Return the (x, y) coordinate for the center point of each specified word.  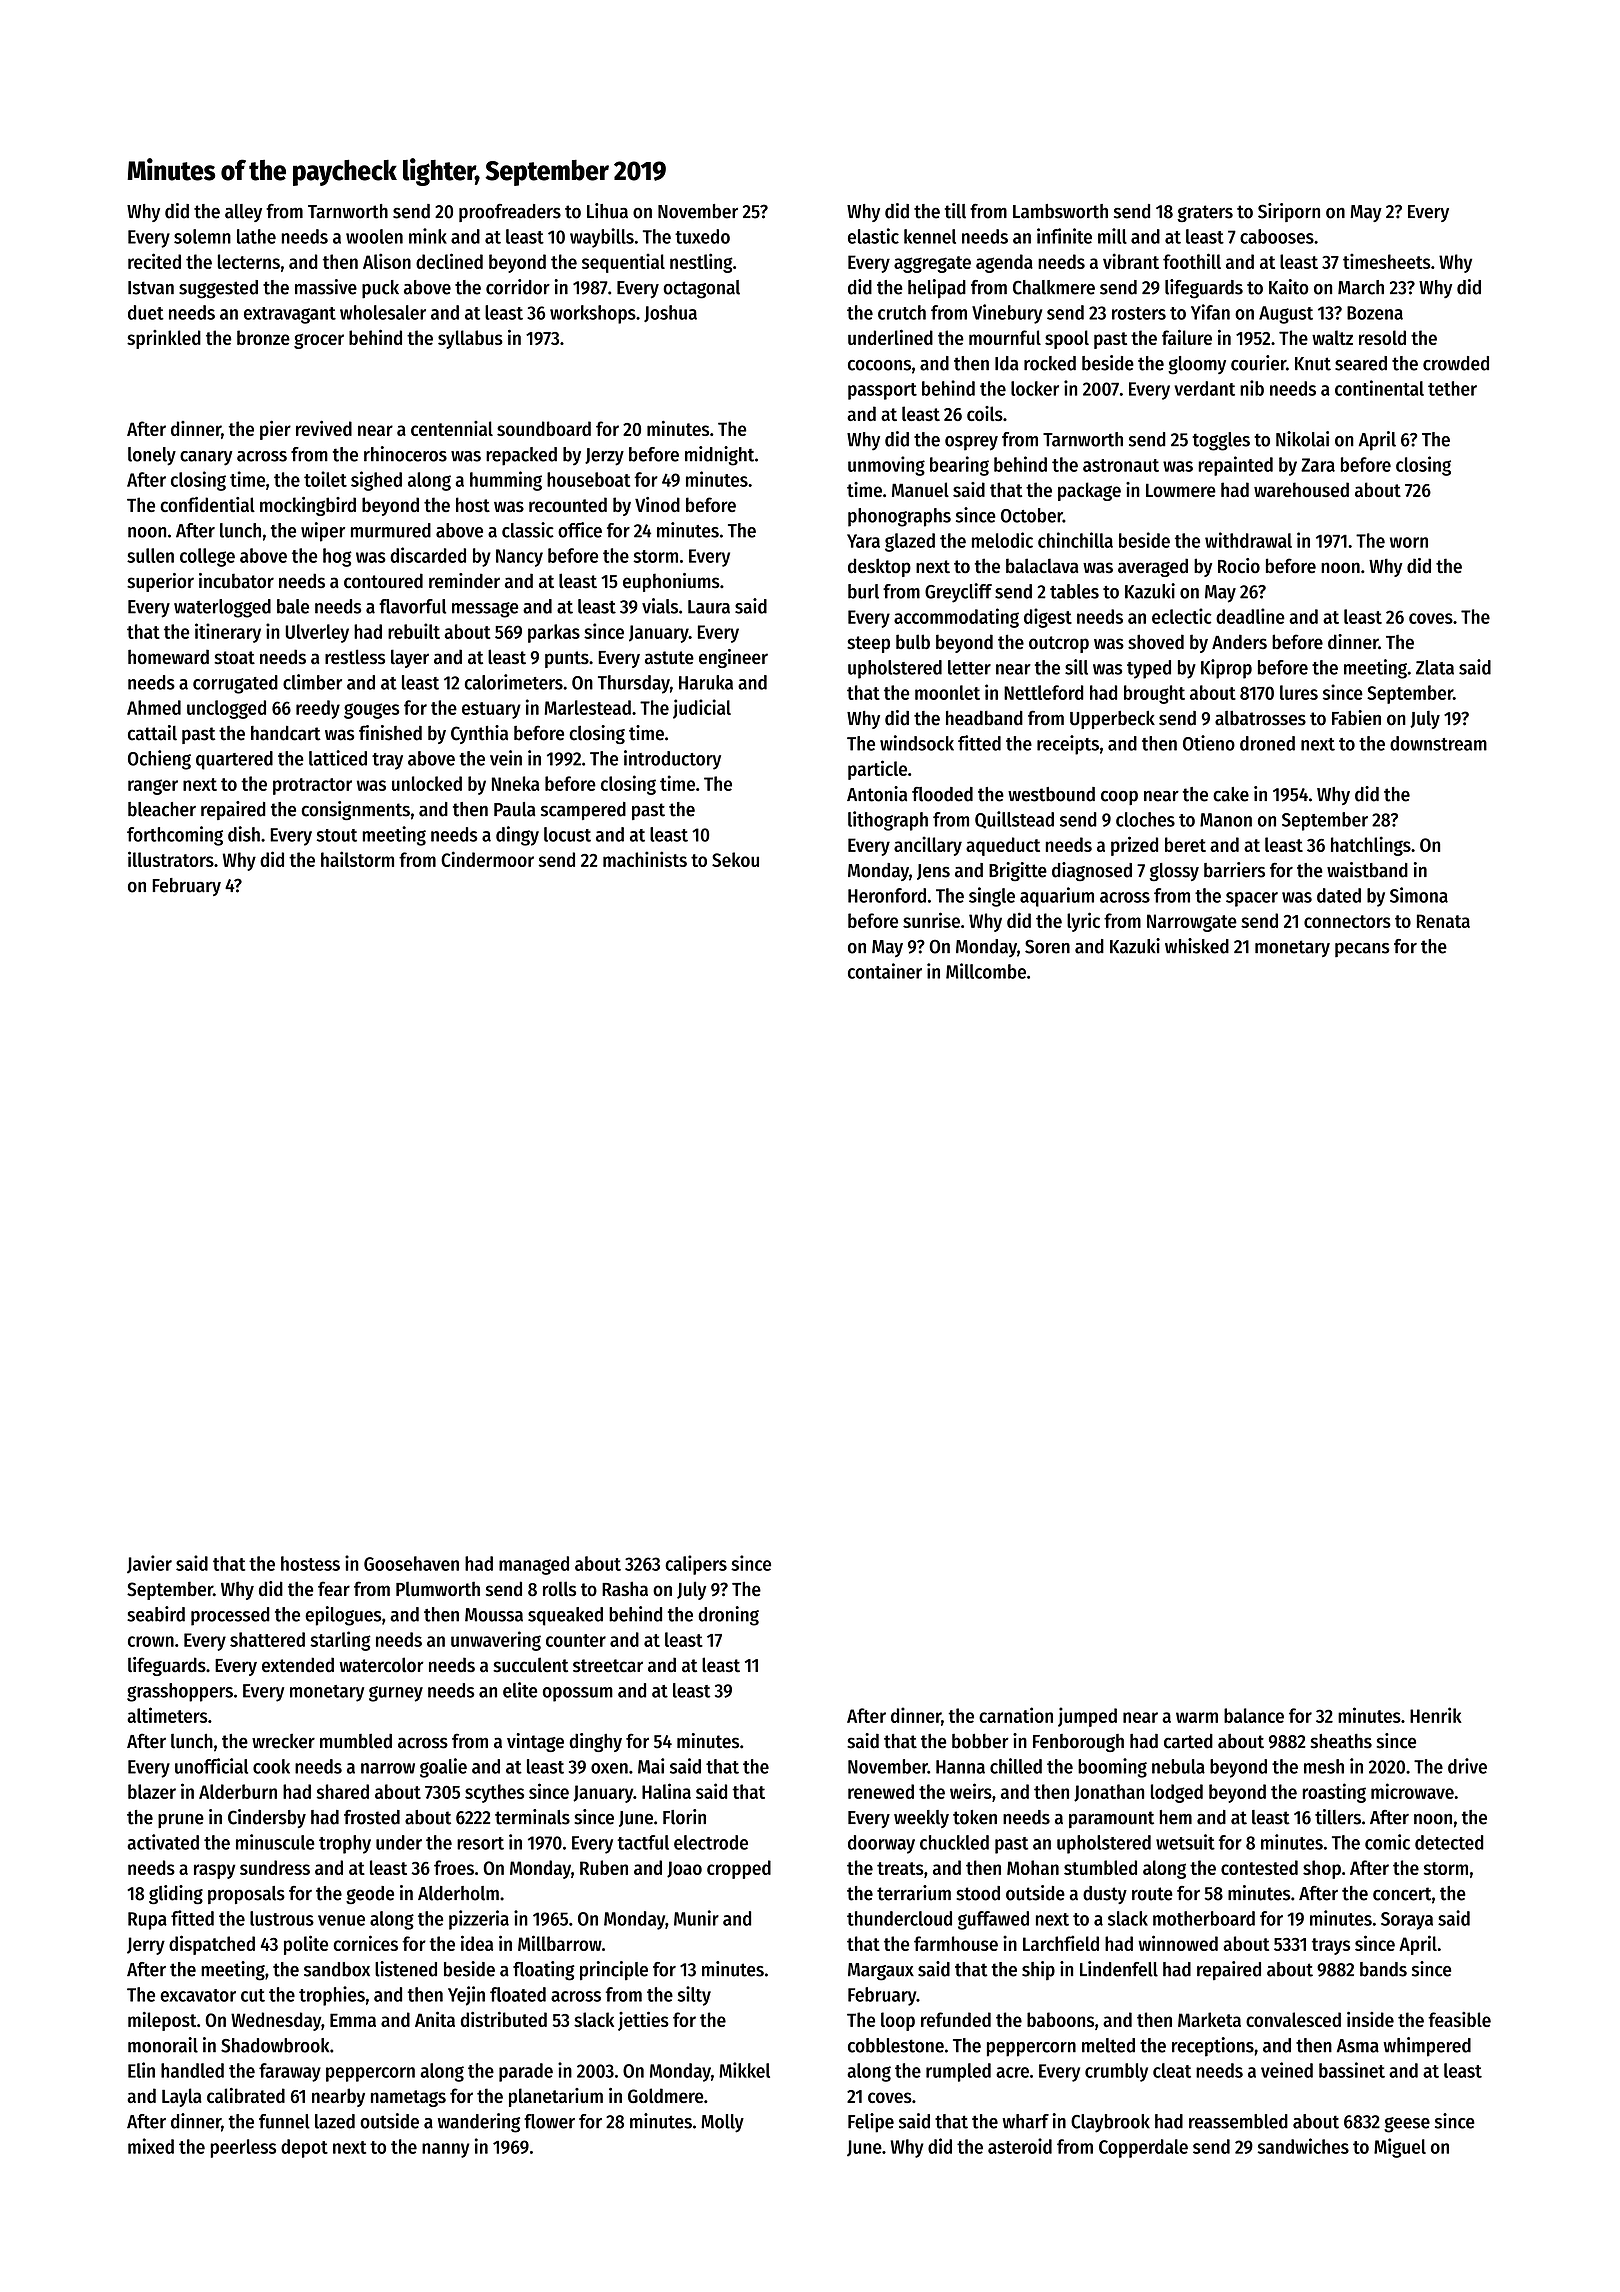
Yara (863, 541)
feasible (1459, 2019)
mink (428, 236)
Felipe (871, 2123)
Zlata (1435, 667)
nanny (446, 2150)
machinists (645, 859)
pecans (1362, 950)
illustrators (171, 859)
